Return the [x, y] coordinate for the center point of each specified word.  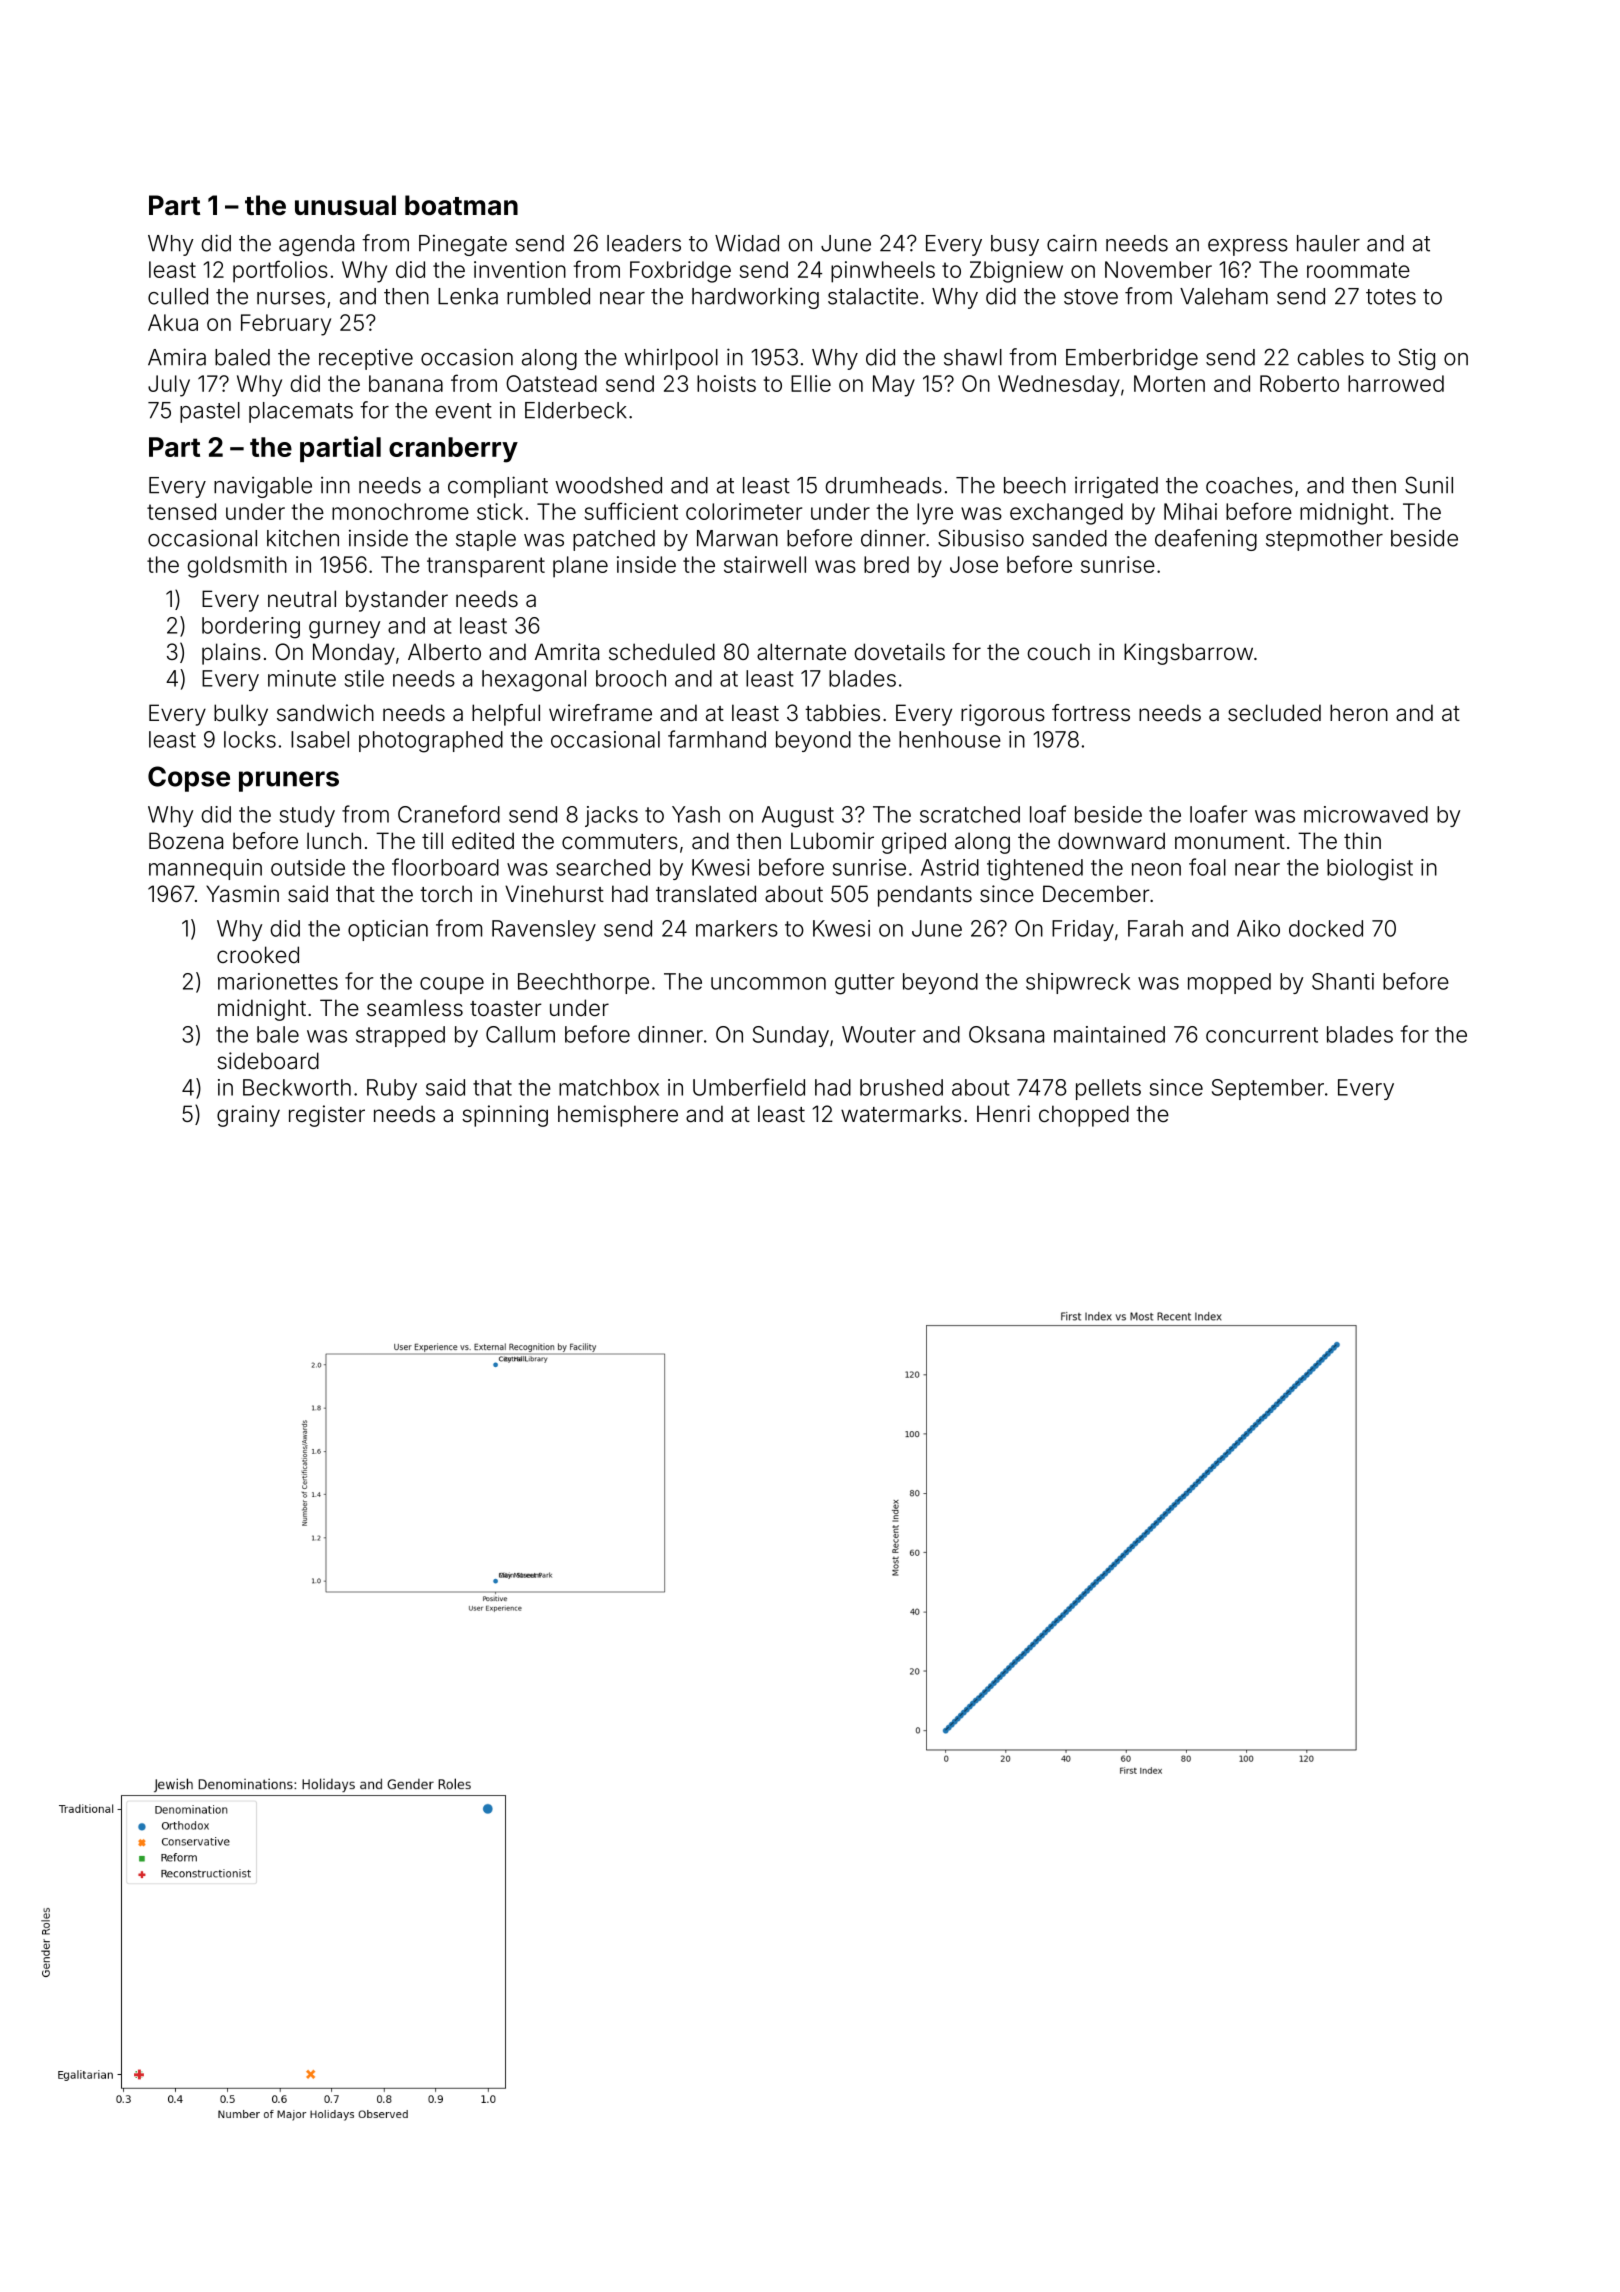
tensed [181, 511]
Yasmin [242, 894]
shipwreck [1078, 983]
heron [1359, 713]
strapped [400, 1036]
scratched [970, 814]
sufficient [631, 511]
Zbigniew [1016, 272]
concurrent [1262, 1035]
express [1248, 247]
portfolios [280, 271]
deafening [1206, 540]
